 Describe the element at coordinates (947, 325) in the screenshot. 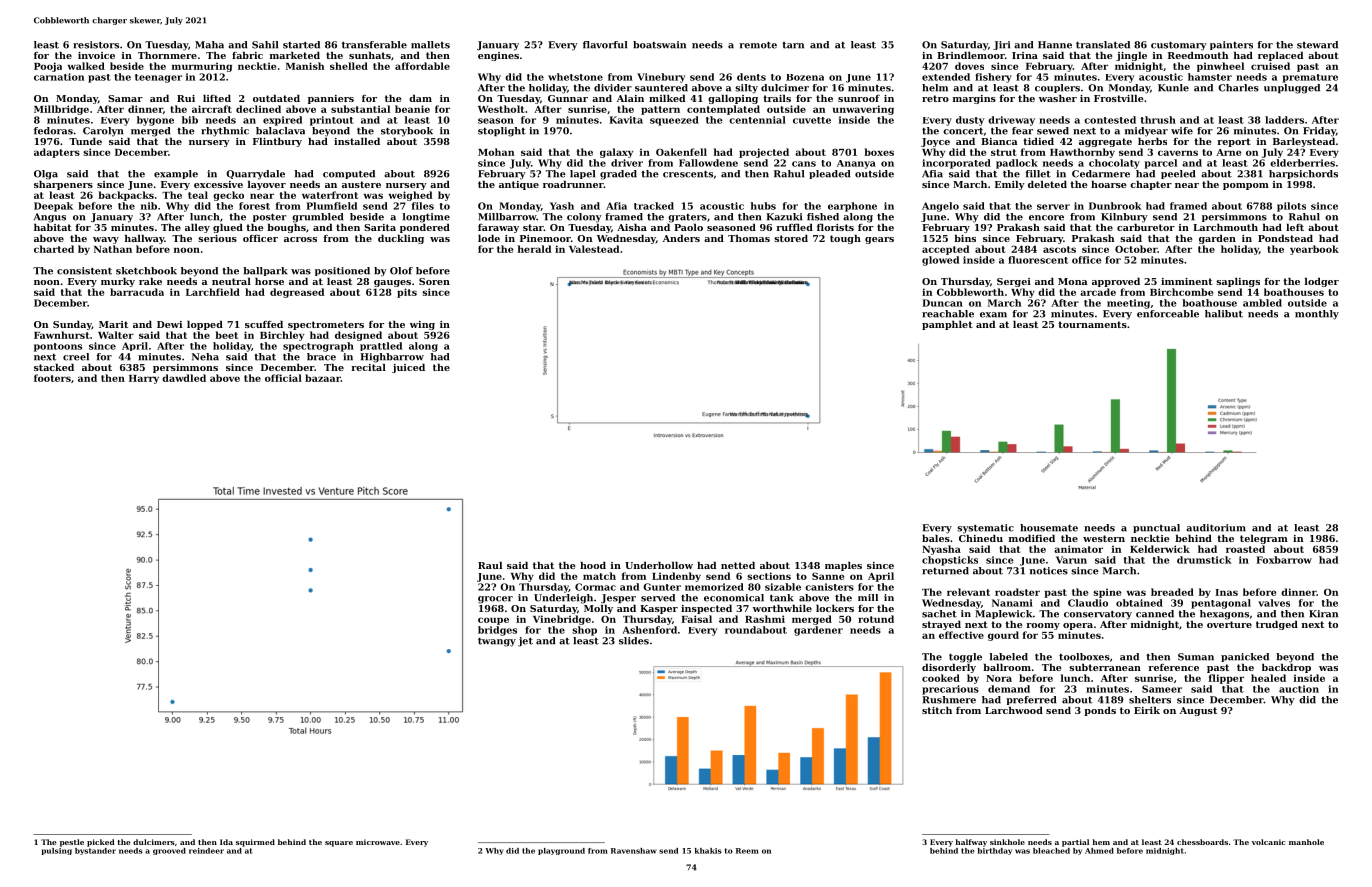

I see `pamphlet` at that location.
